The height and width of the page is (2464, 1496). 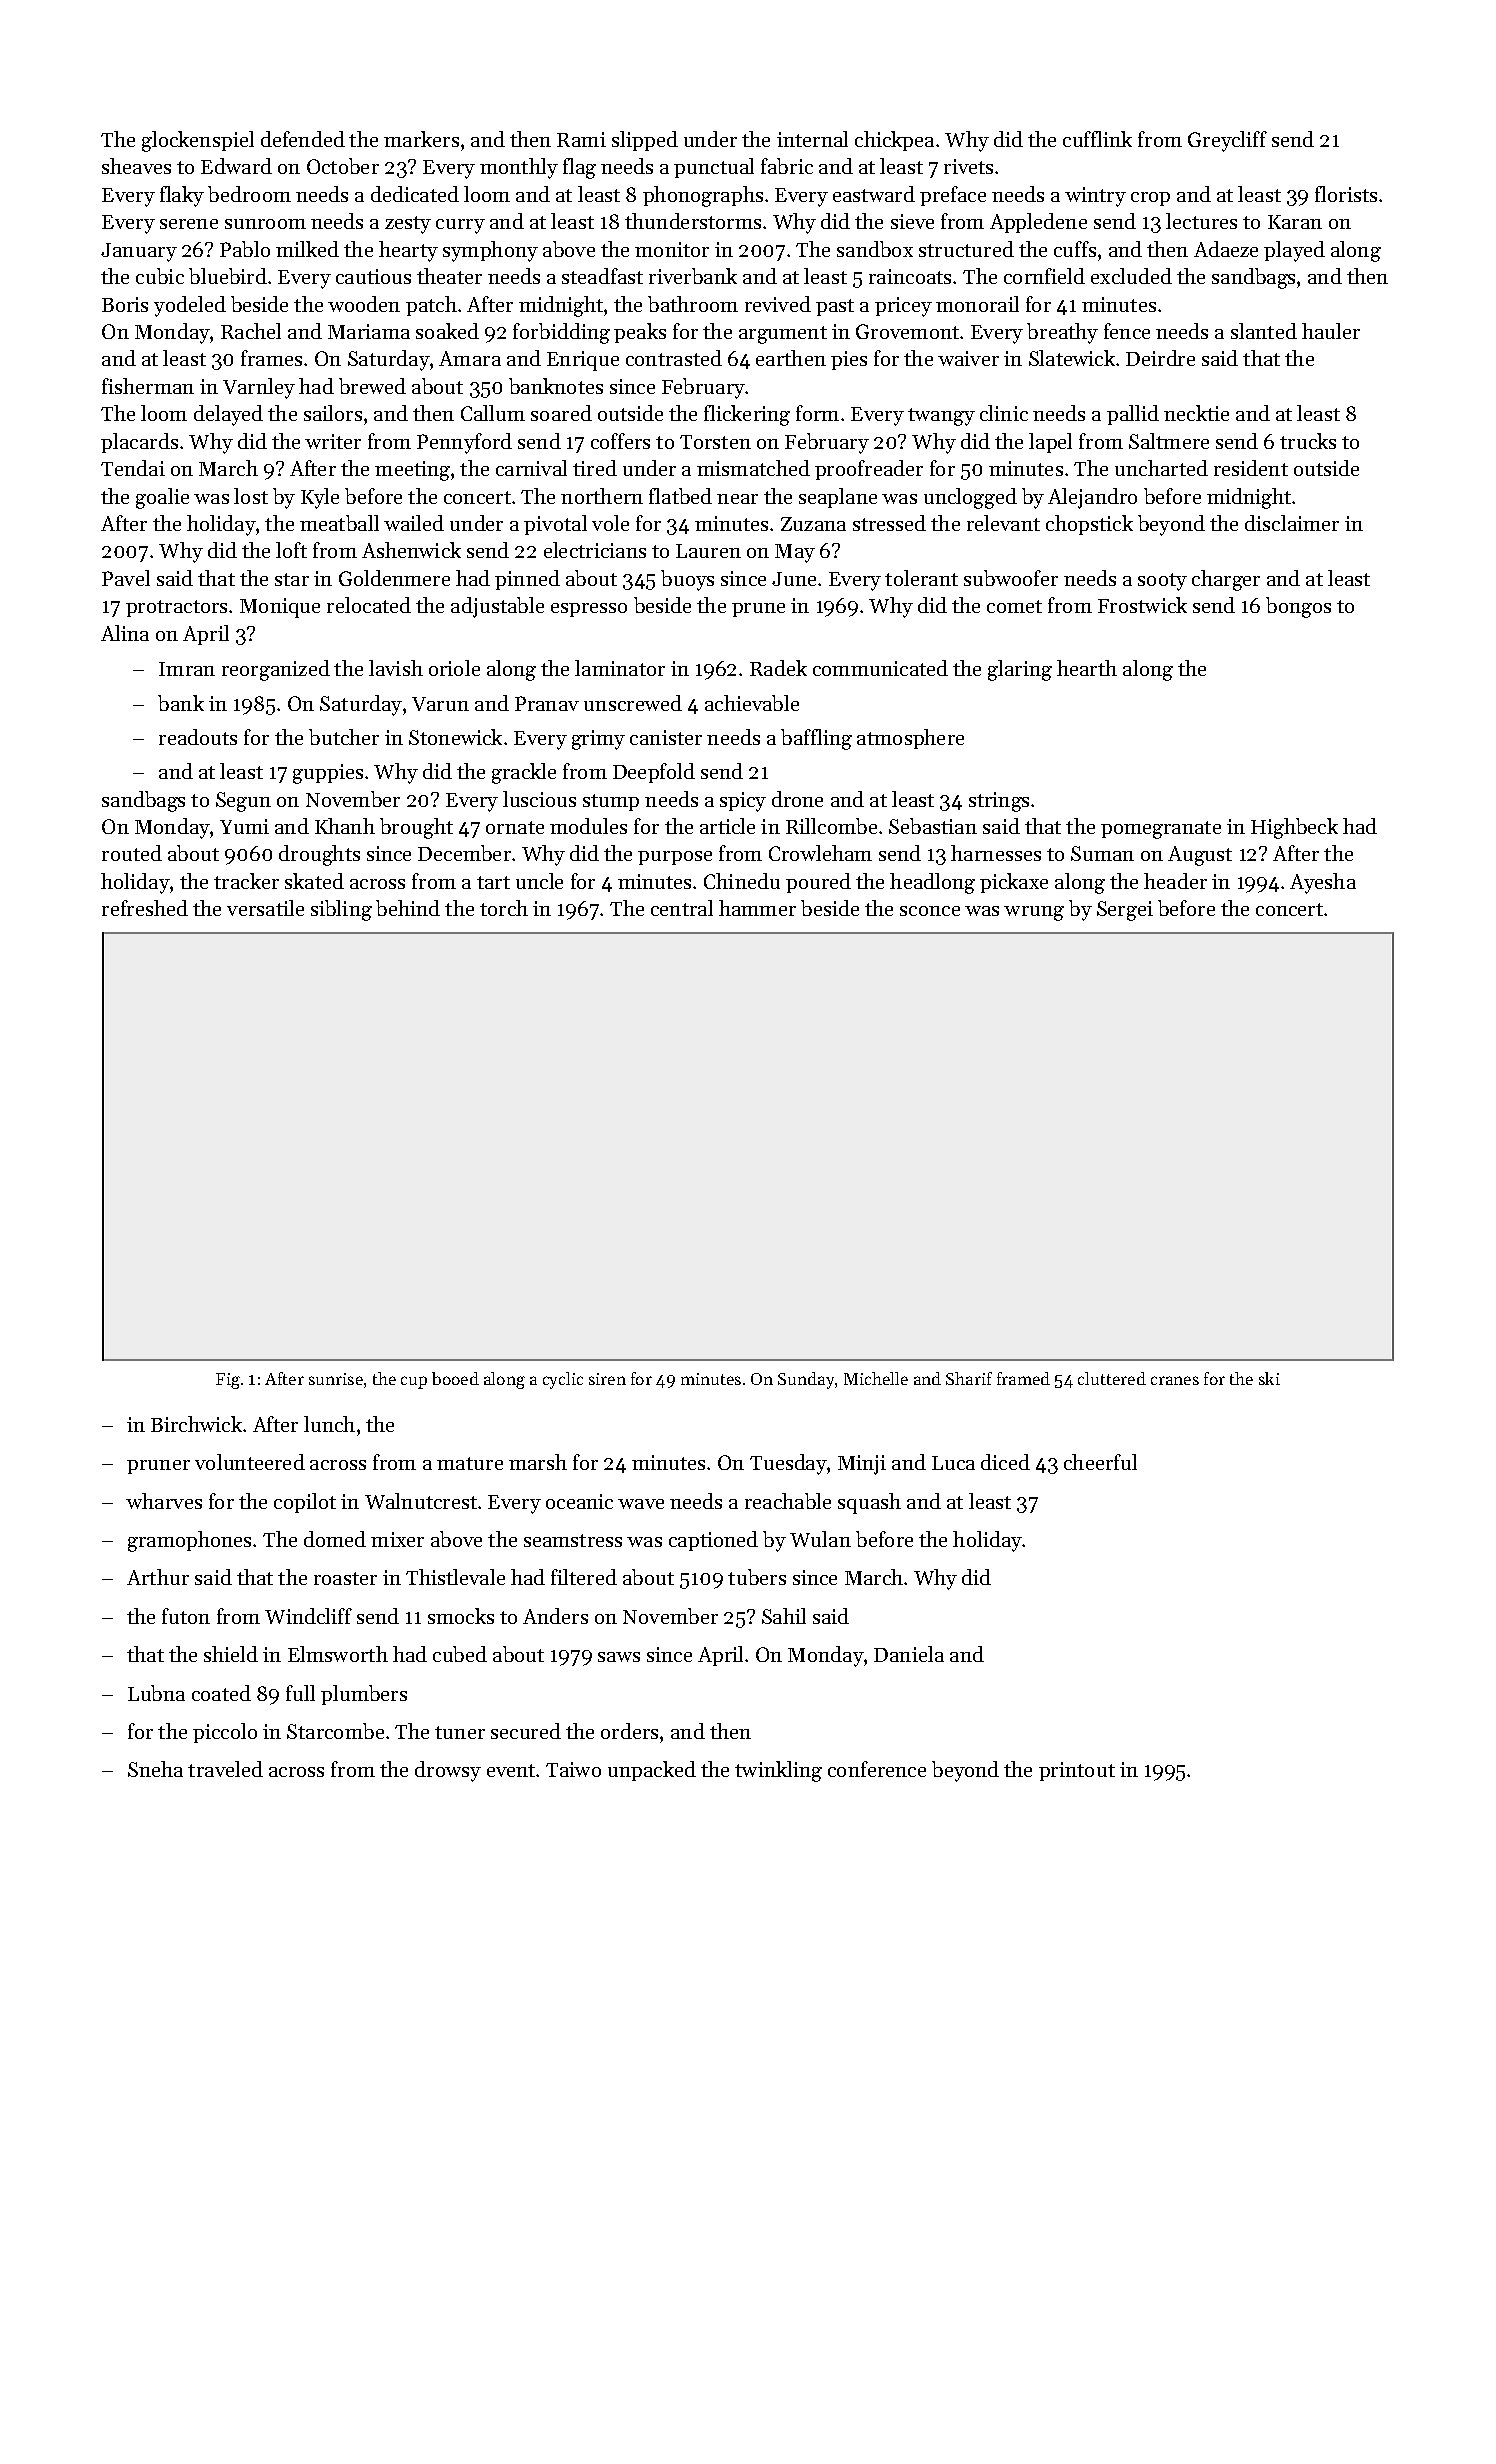 What do you see at coordinates (251, 331) in the page?
I see `Rachel` at bounding box center [251, 331].
